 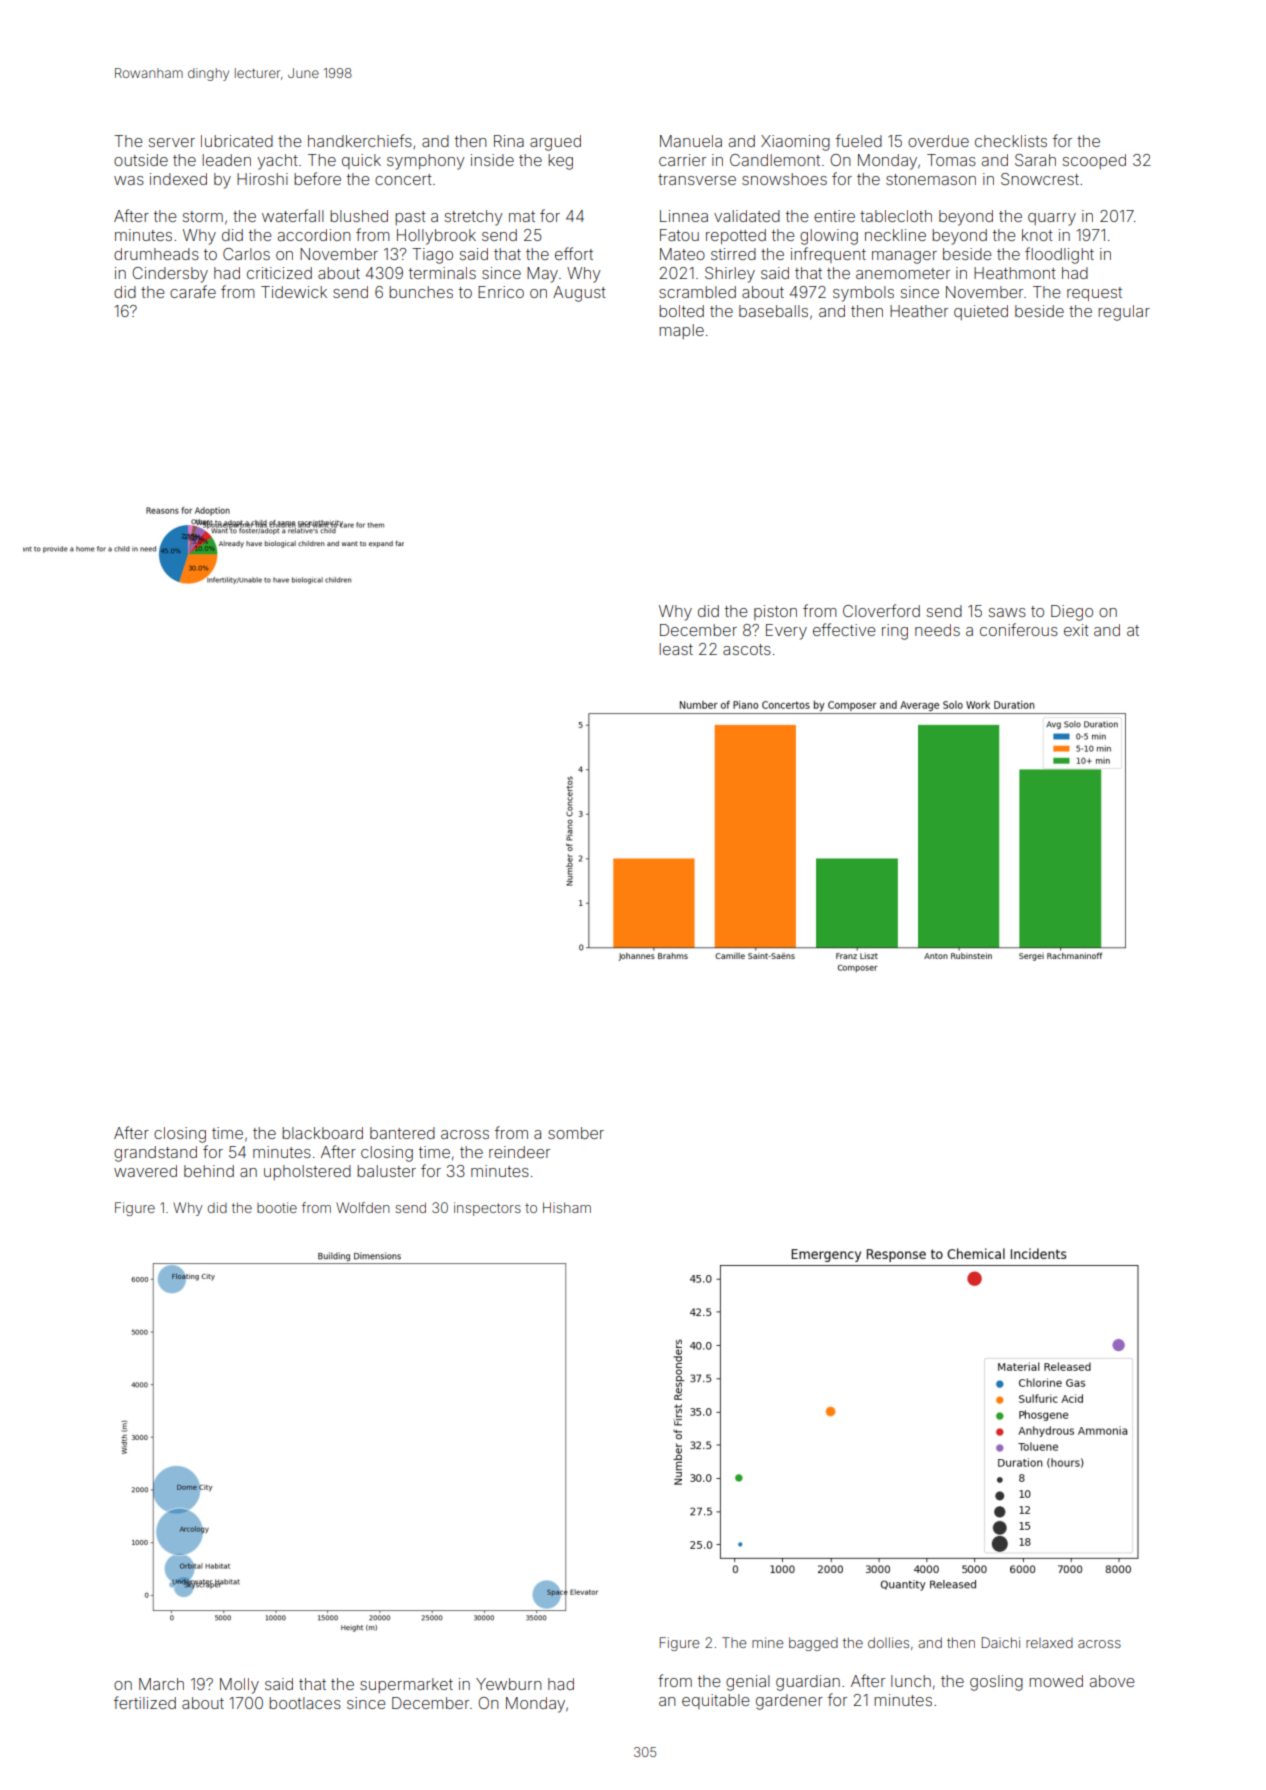 I want to click on Every, so click(x=786, y=632).
